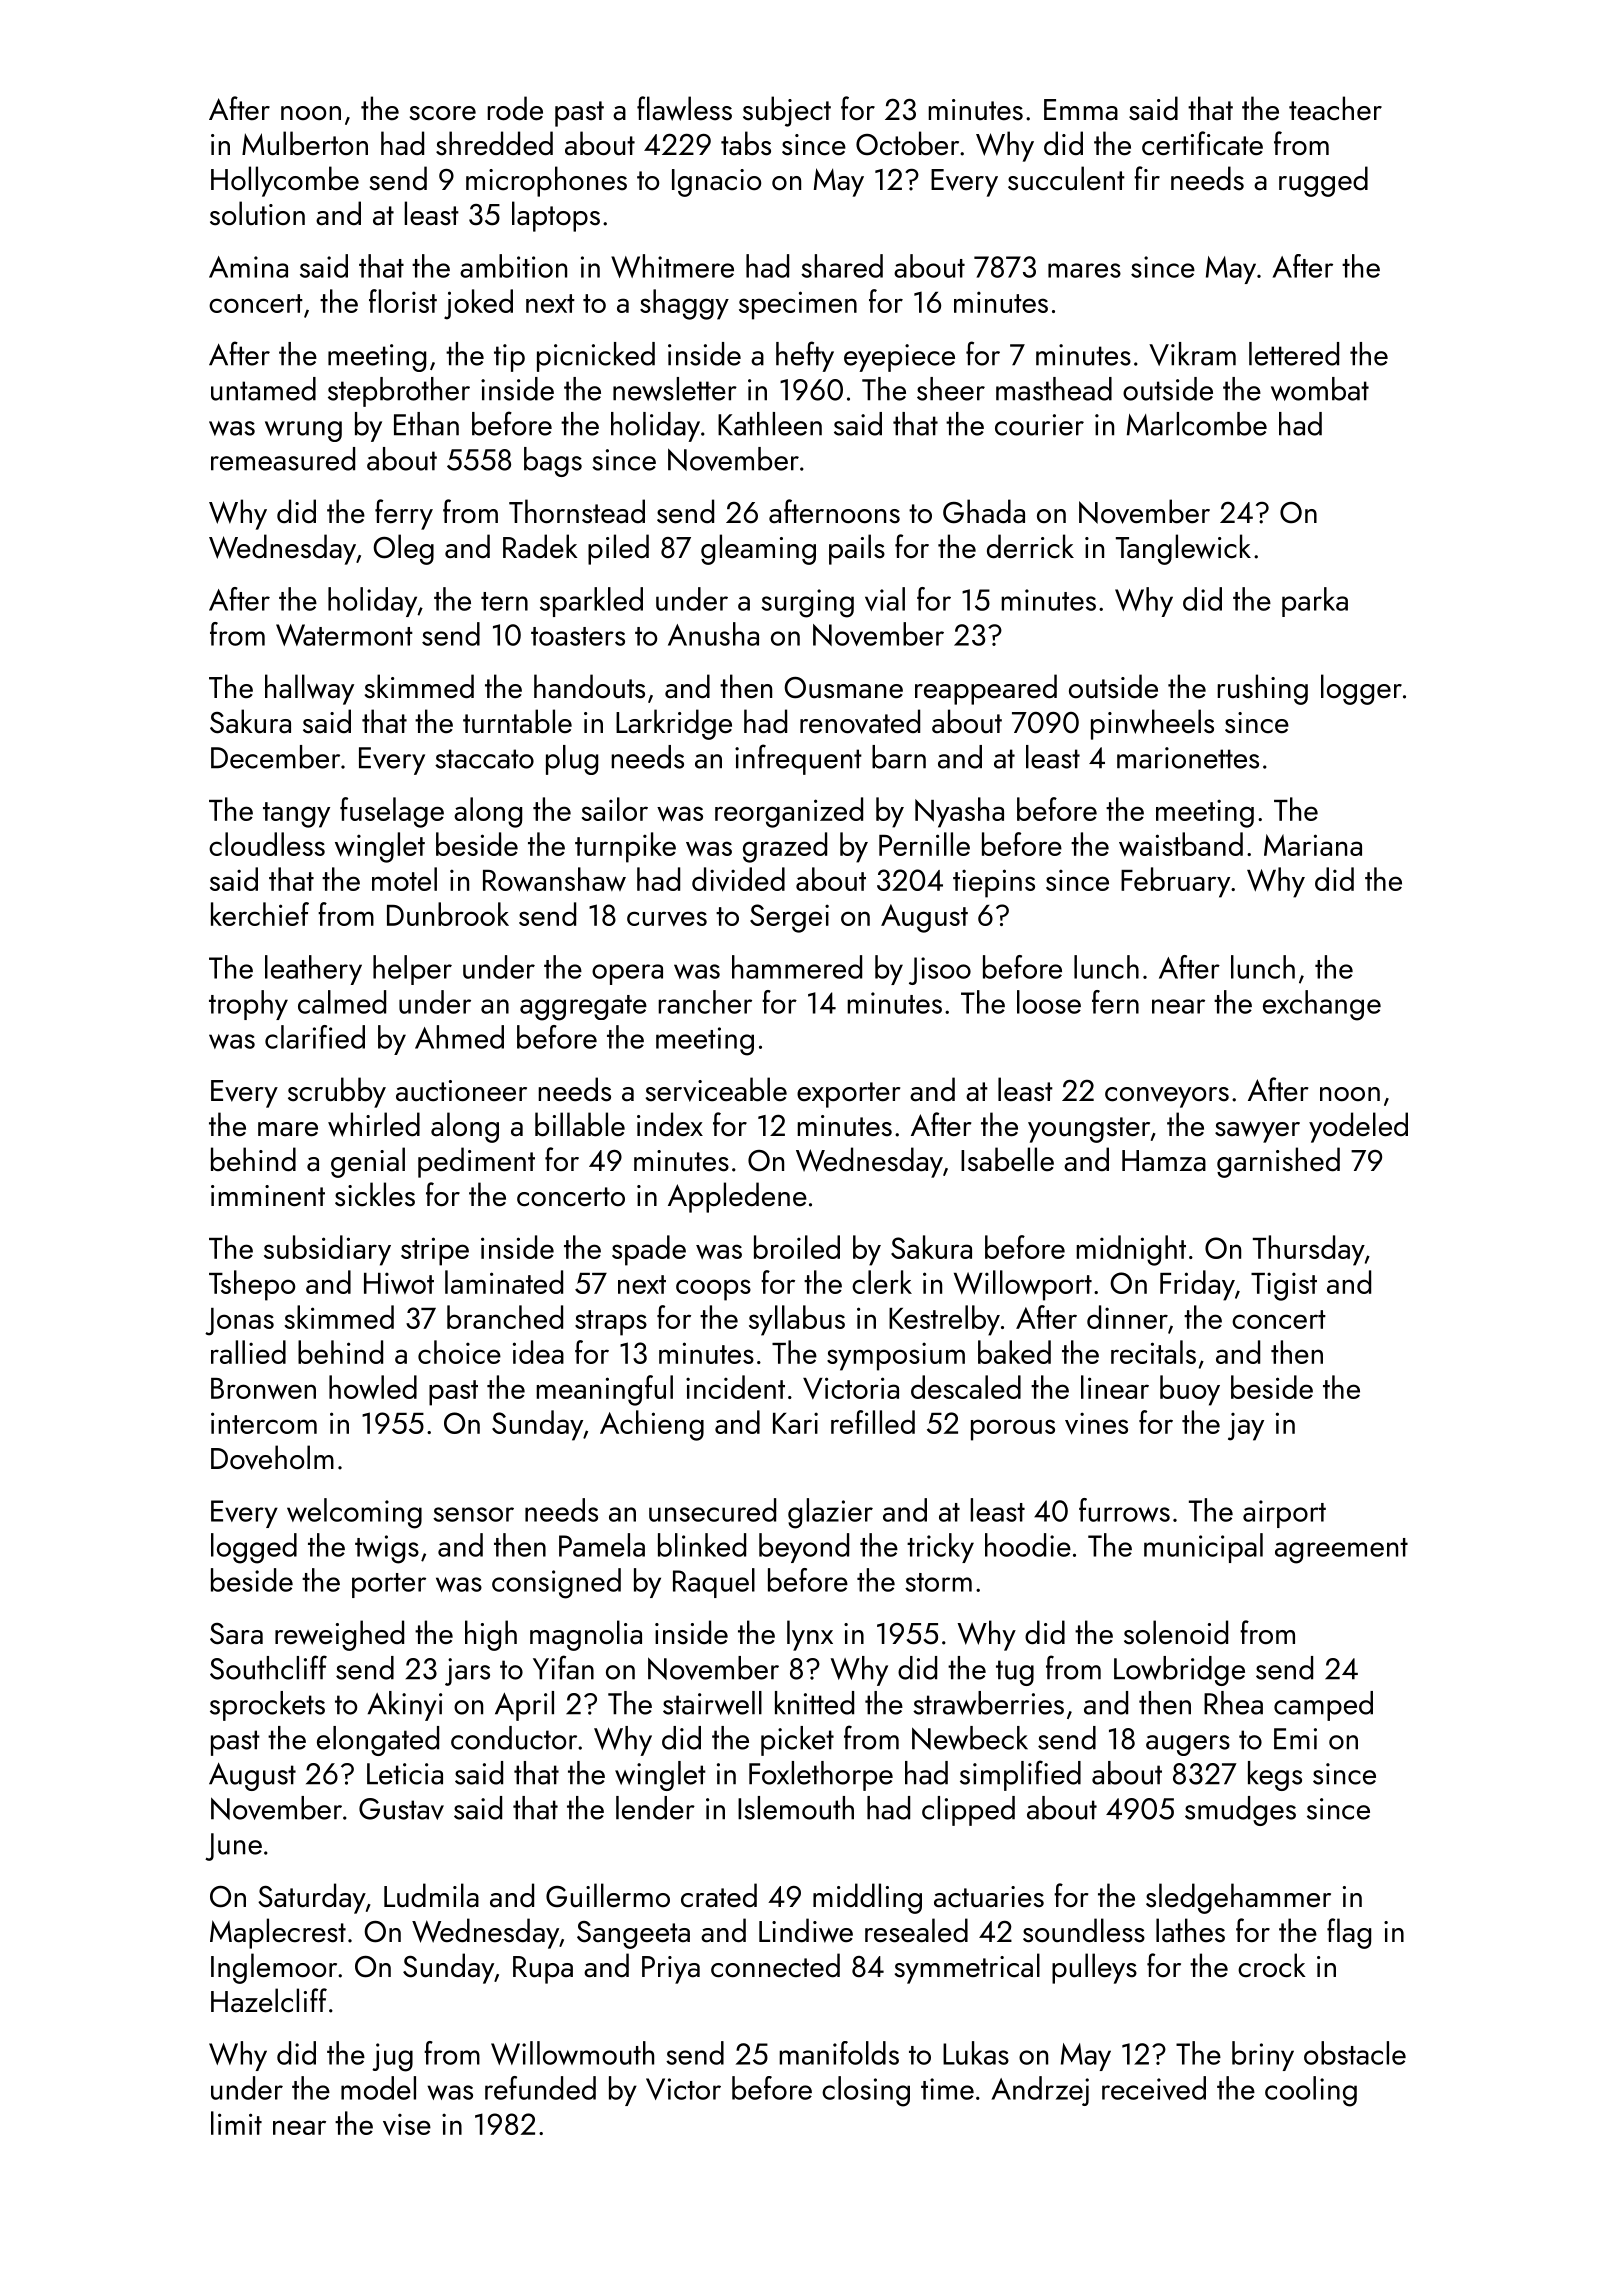 This page has width=1620, height=2292. What do you see at coordinates (1323, 1706) in the page?
I see `camped` at bounding box center [1323, 1706].
